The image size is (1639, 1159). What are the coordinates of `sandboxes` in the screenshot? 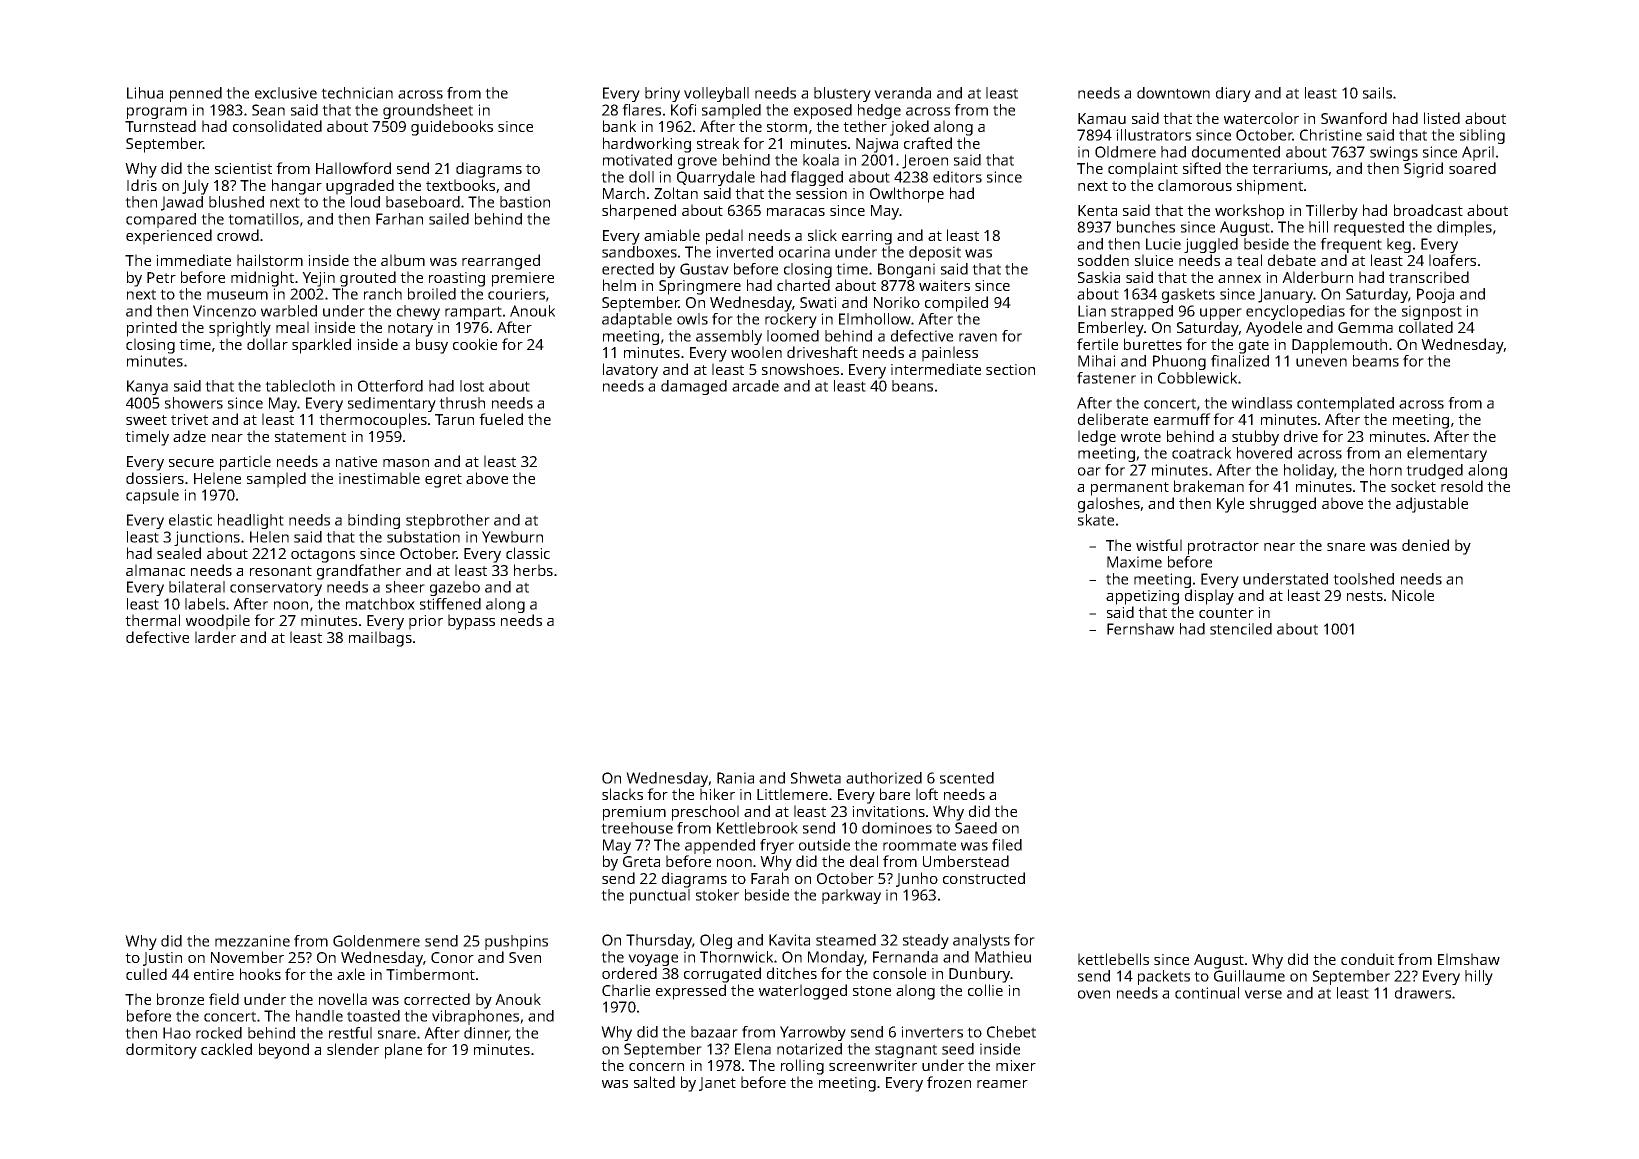 It's located at (639, 252).
